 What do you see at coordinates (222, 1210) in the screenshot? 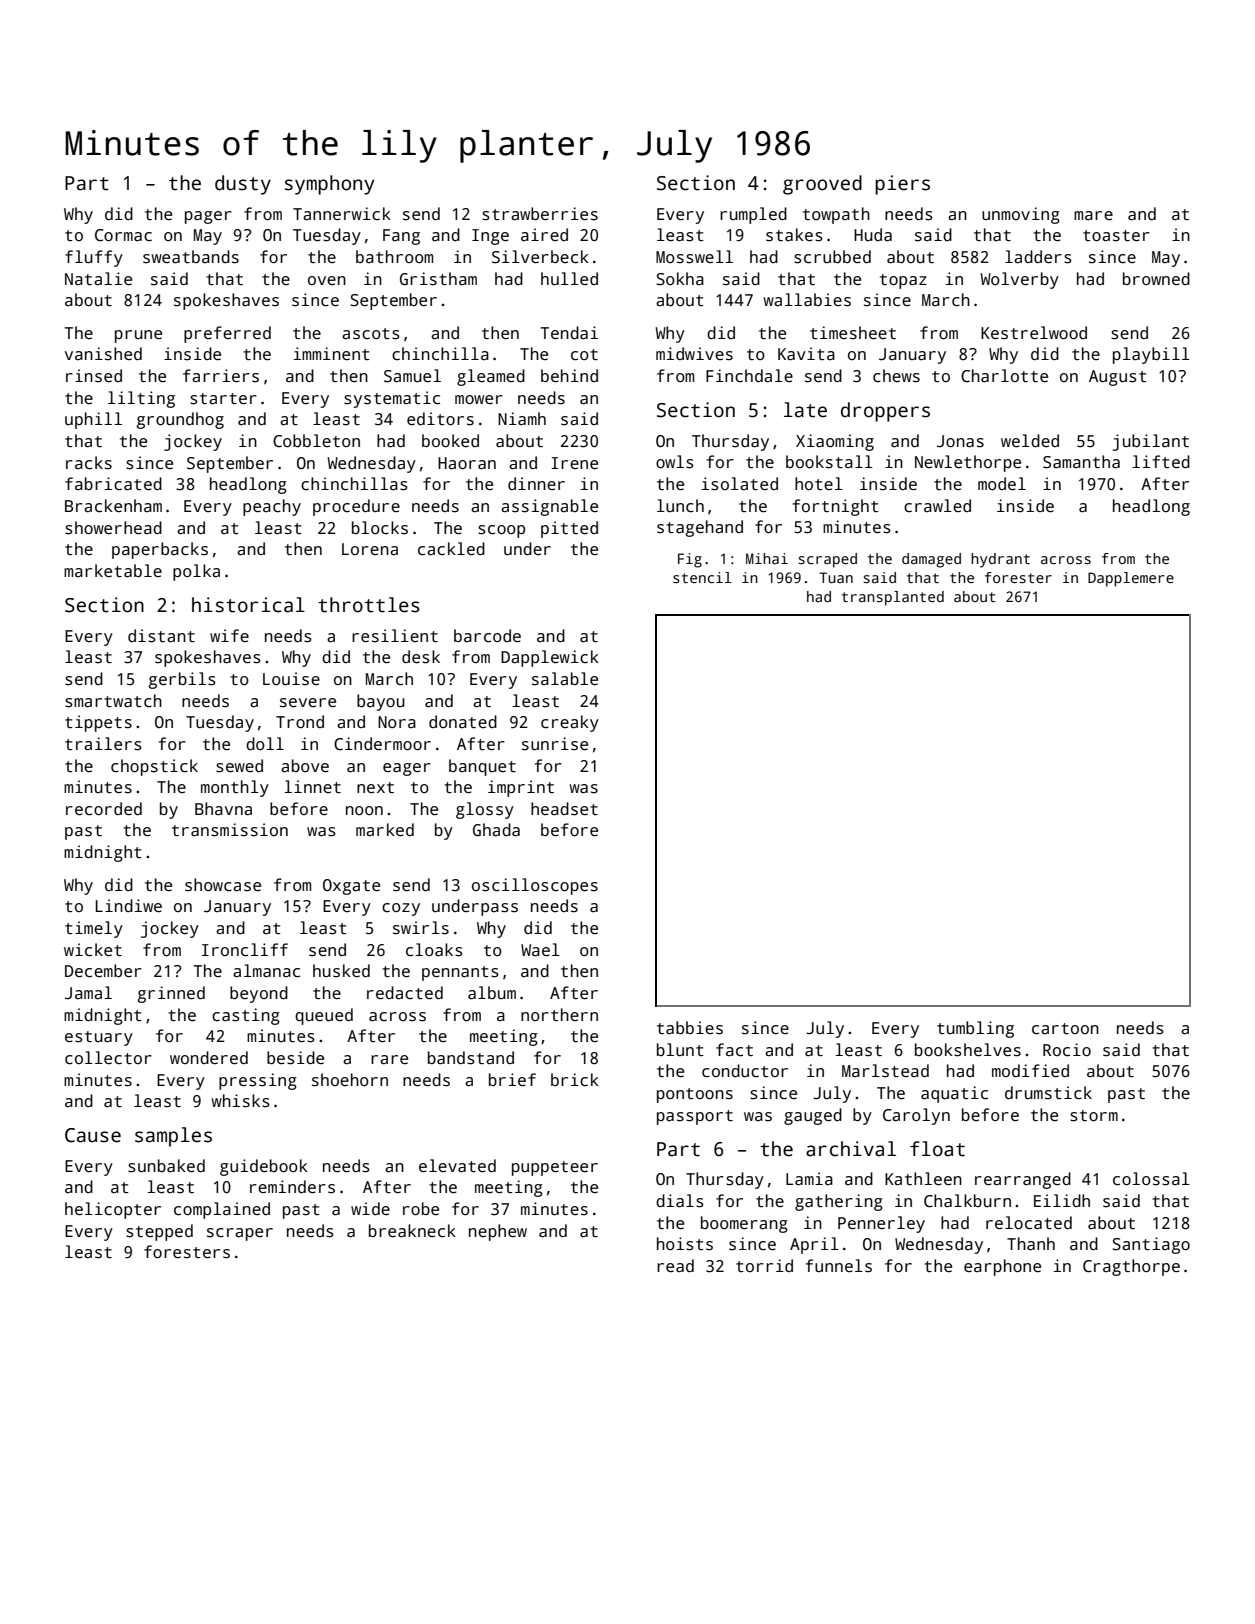
I see `complained` at bounding box center [222, 1210].
